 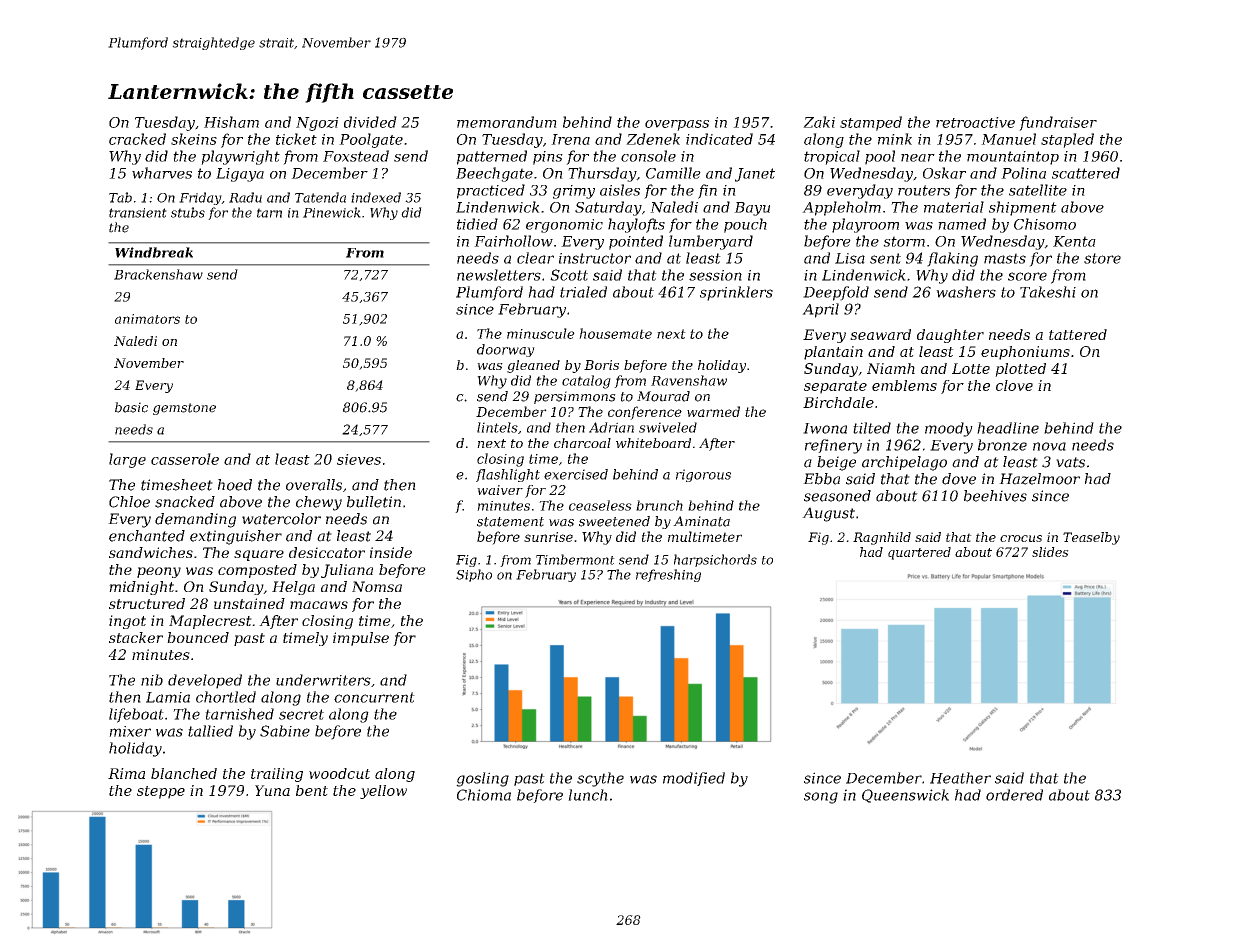 I want to click on warmed, so click(x=713, y=411).
